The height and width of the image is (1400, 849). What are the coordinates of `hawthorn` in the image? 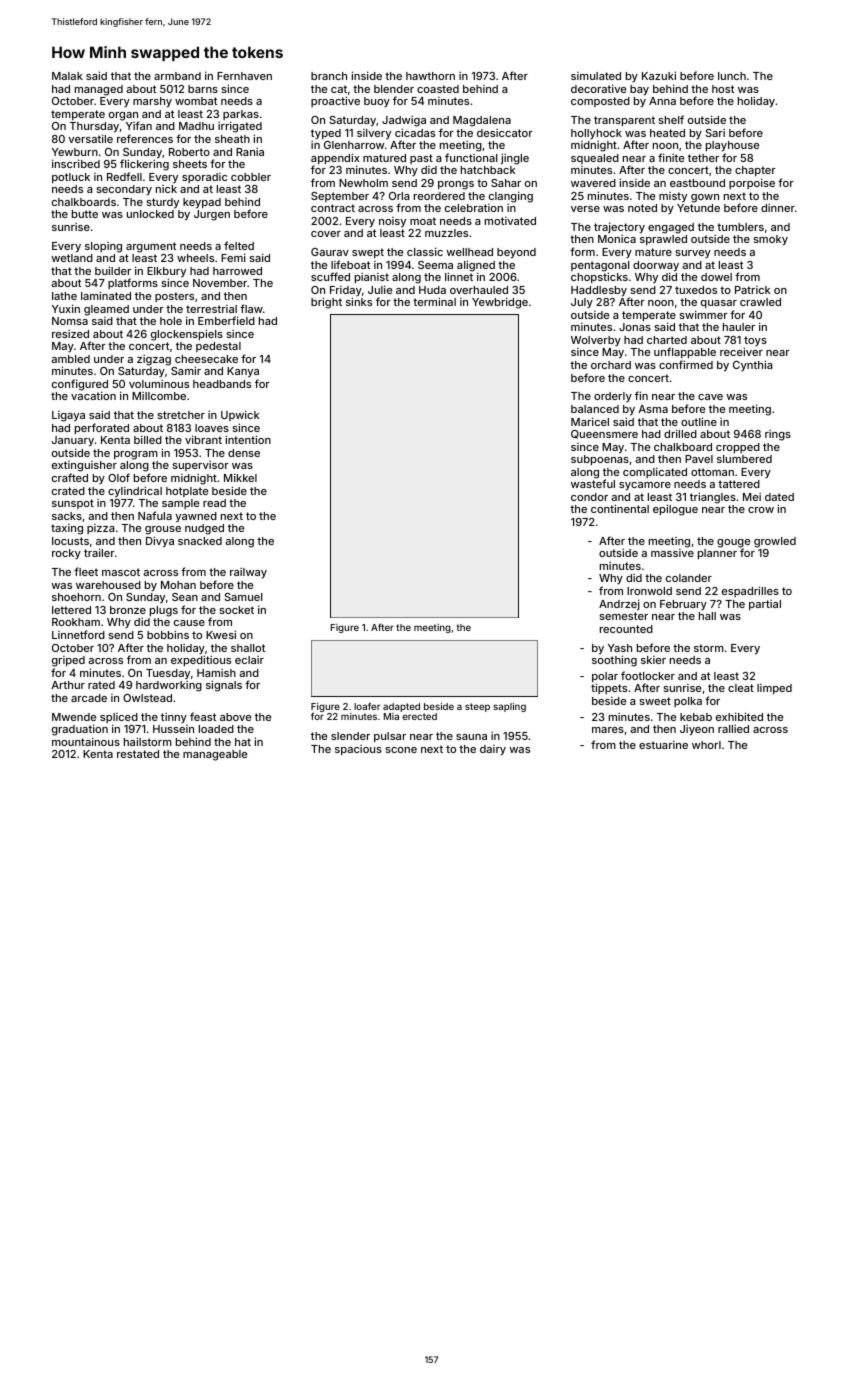 It's located at (430, 76).
